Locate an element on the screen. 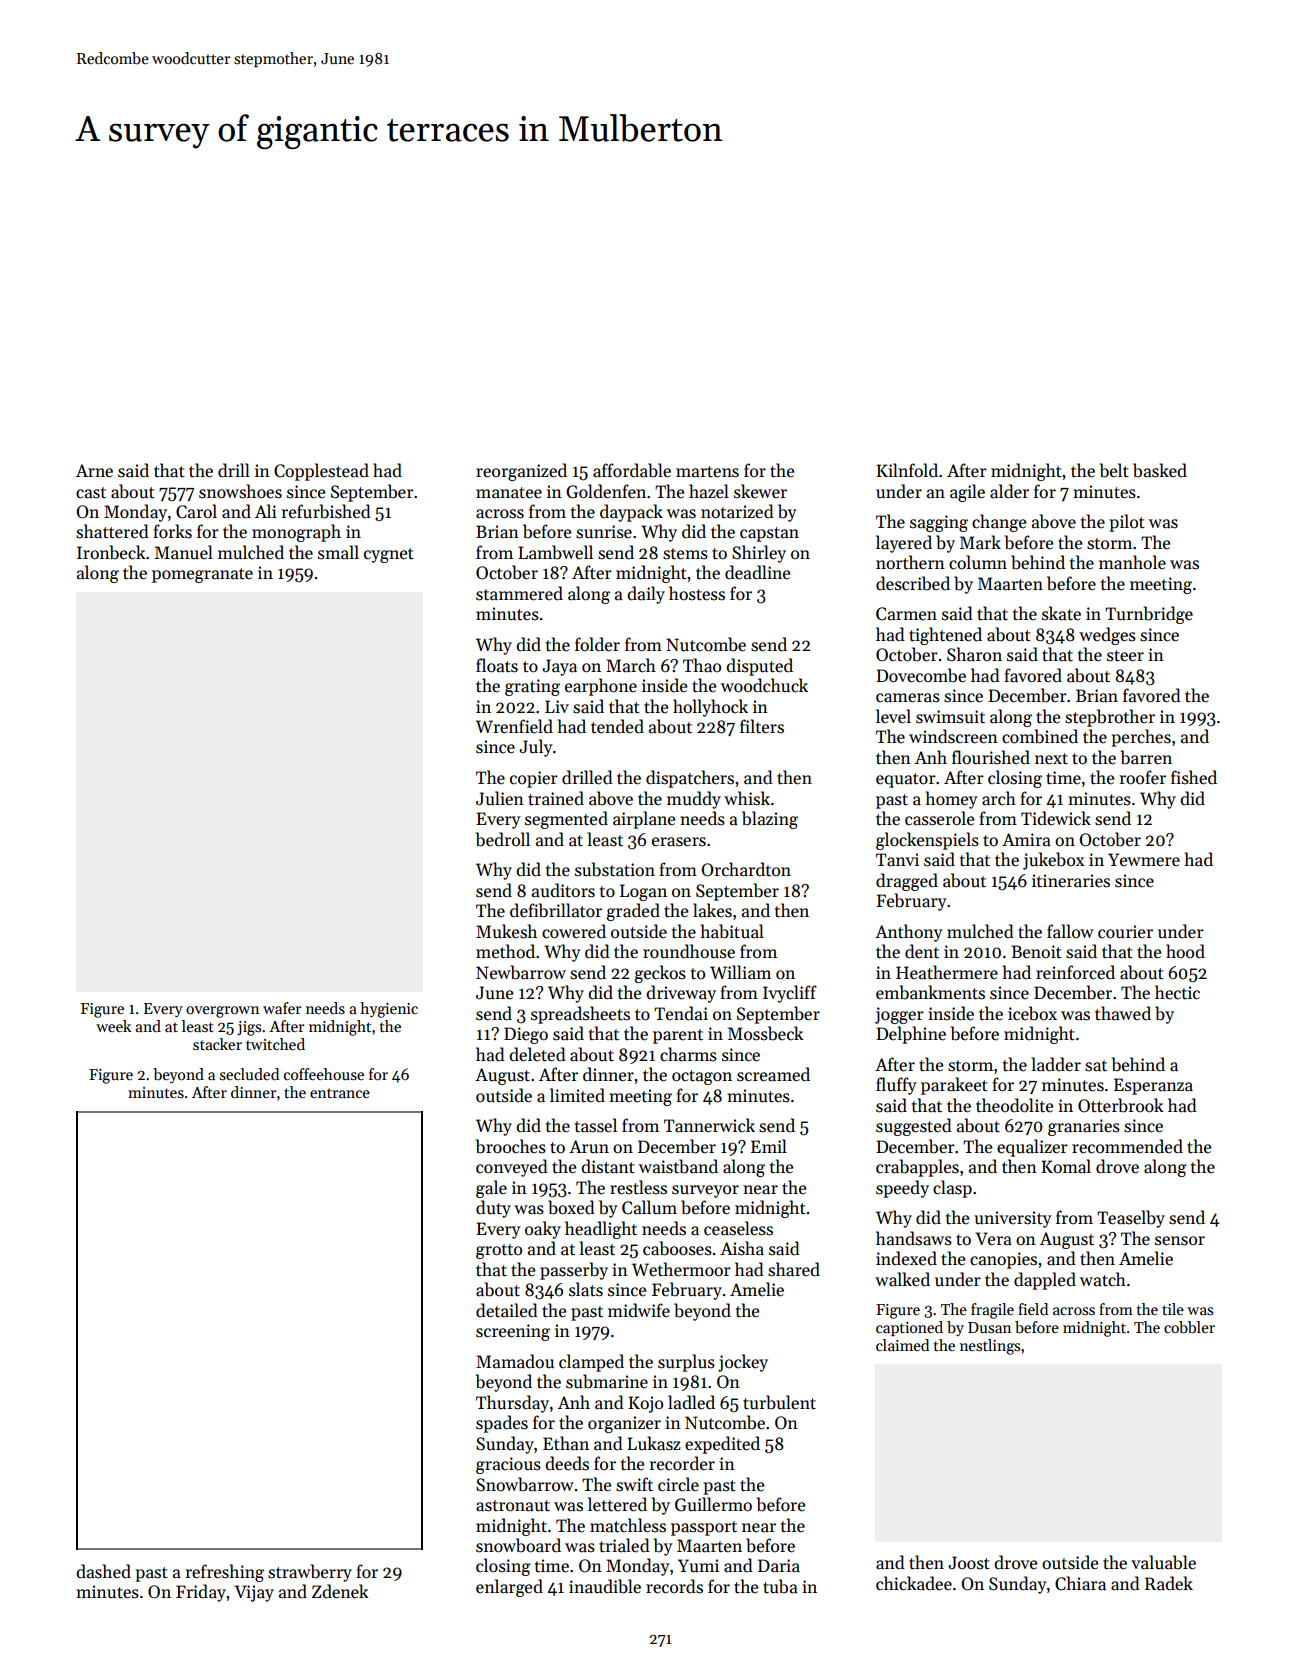 The image size is (1298, 1680). detailed is located at coordinates (507, 1310).
